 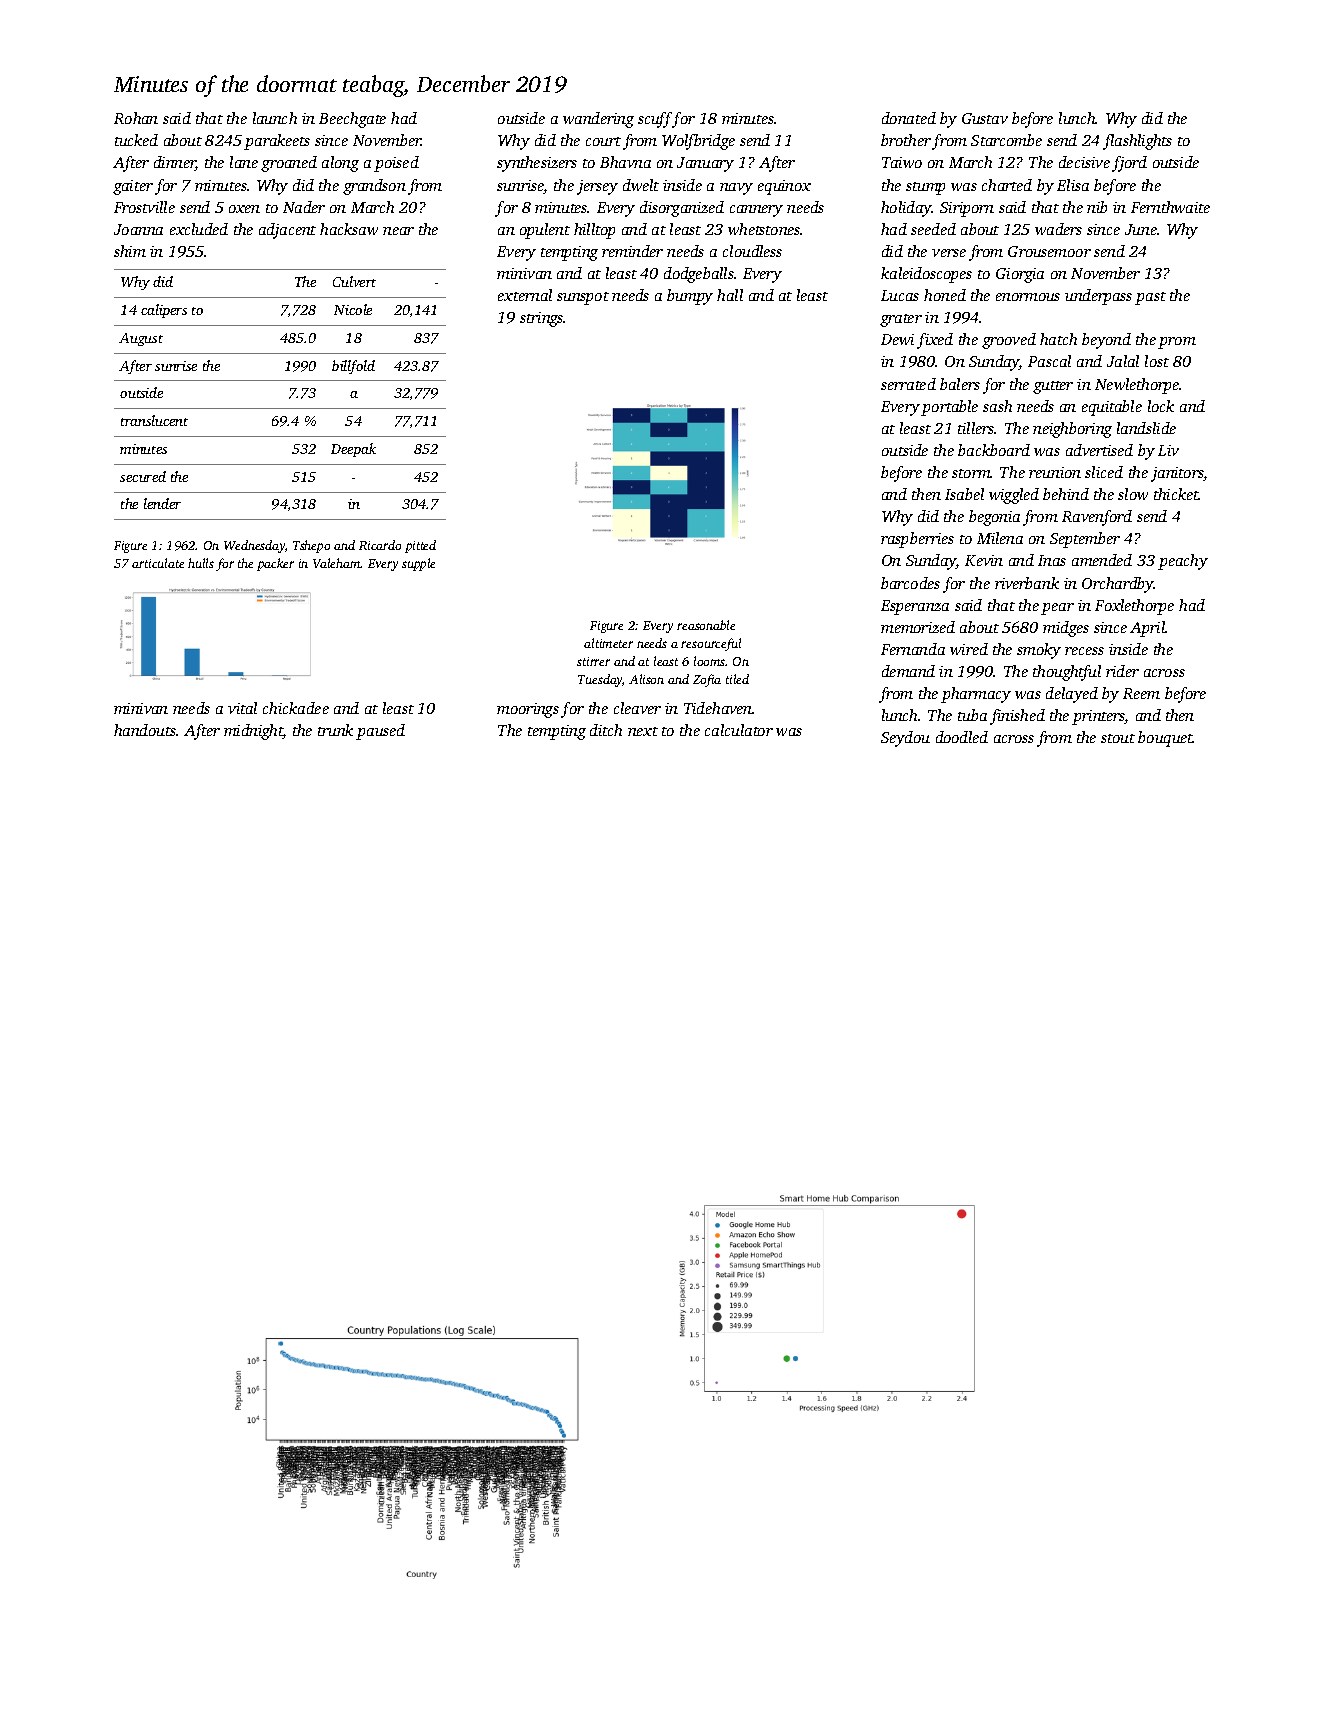 I want to click on wandering, so click(x=598, y=120).
